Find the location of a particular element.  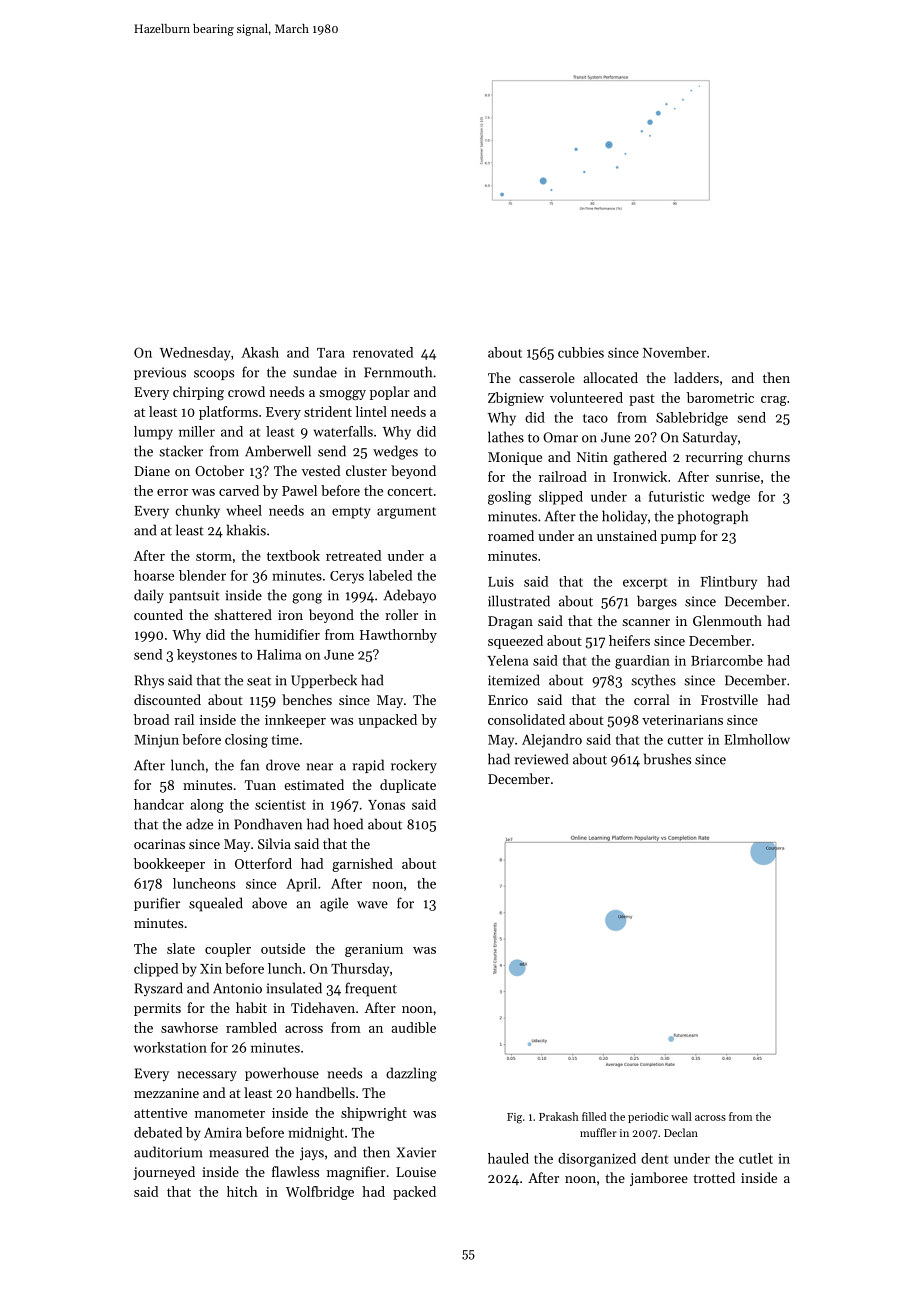

Tara is located at coordinates (331, 353).
